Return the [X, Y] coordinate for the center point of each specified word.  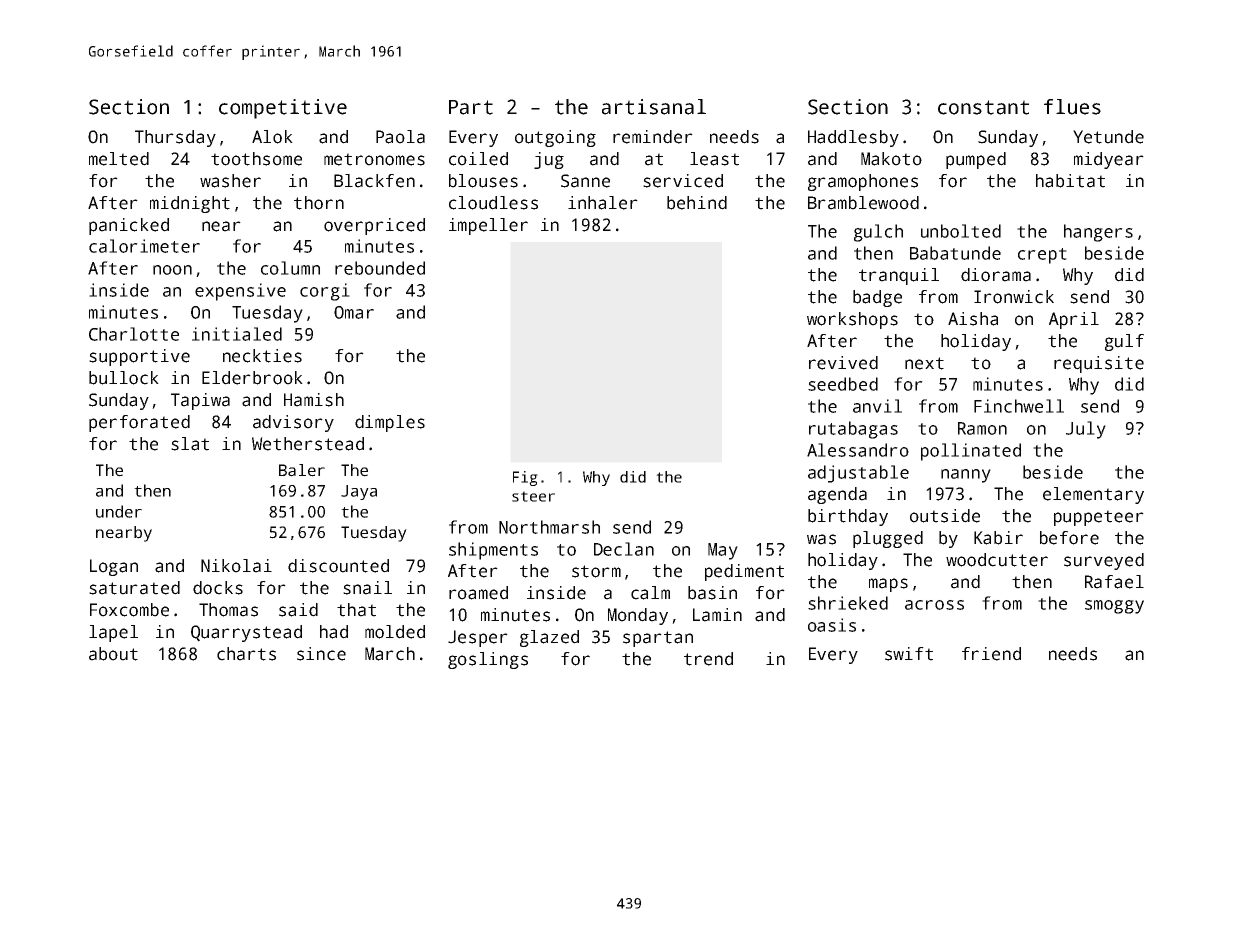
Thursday [175, 138]
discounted [338, 566]
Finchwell [1019, 406]
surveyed [1104, 561]
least [714, 159]
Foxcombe [129, 610]
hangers [1098, 233]
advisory [293, 423]
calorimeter [144, 246]
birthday [848, 517]
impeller [488, 226]
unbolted [961, 231]
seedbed [843, 384]
